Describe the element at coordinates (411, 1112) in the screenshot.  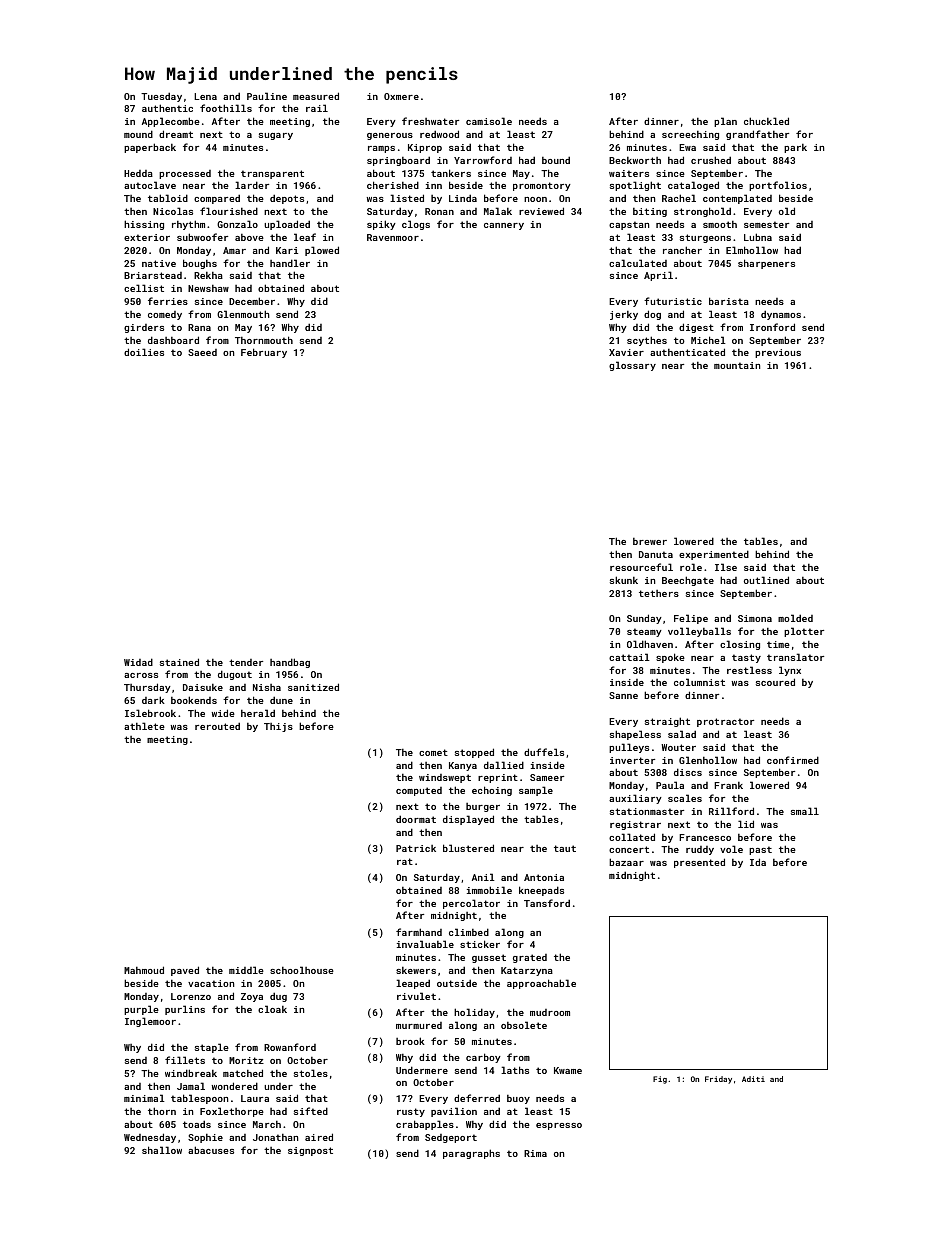
I see `rusty` at that location.
